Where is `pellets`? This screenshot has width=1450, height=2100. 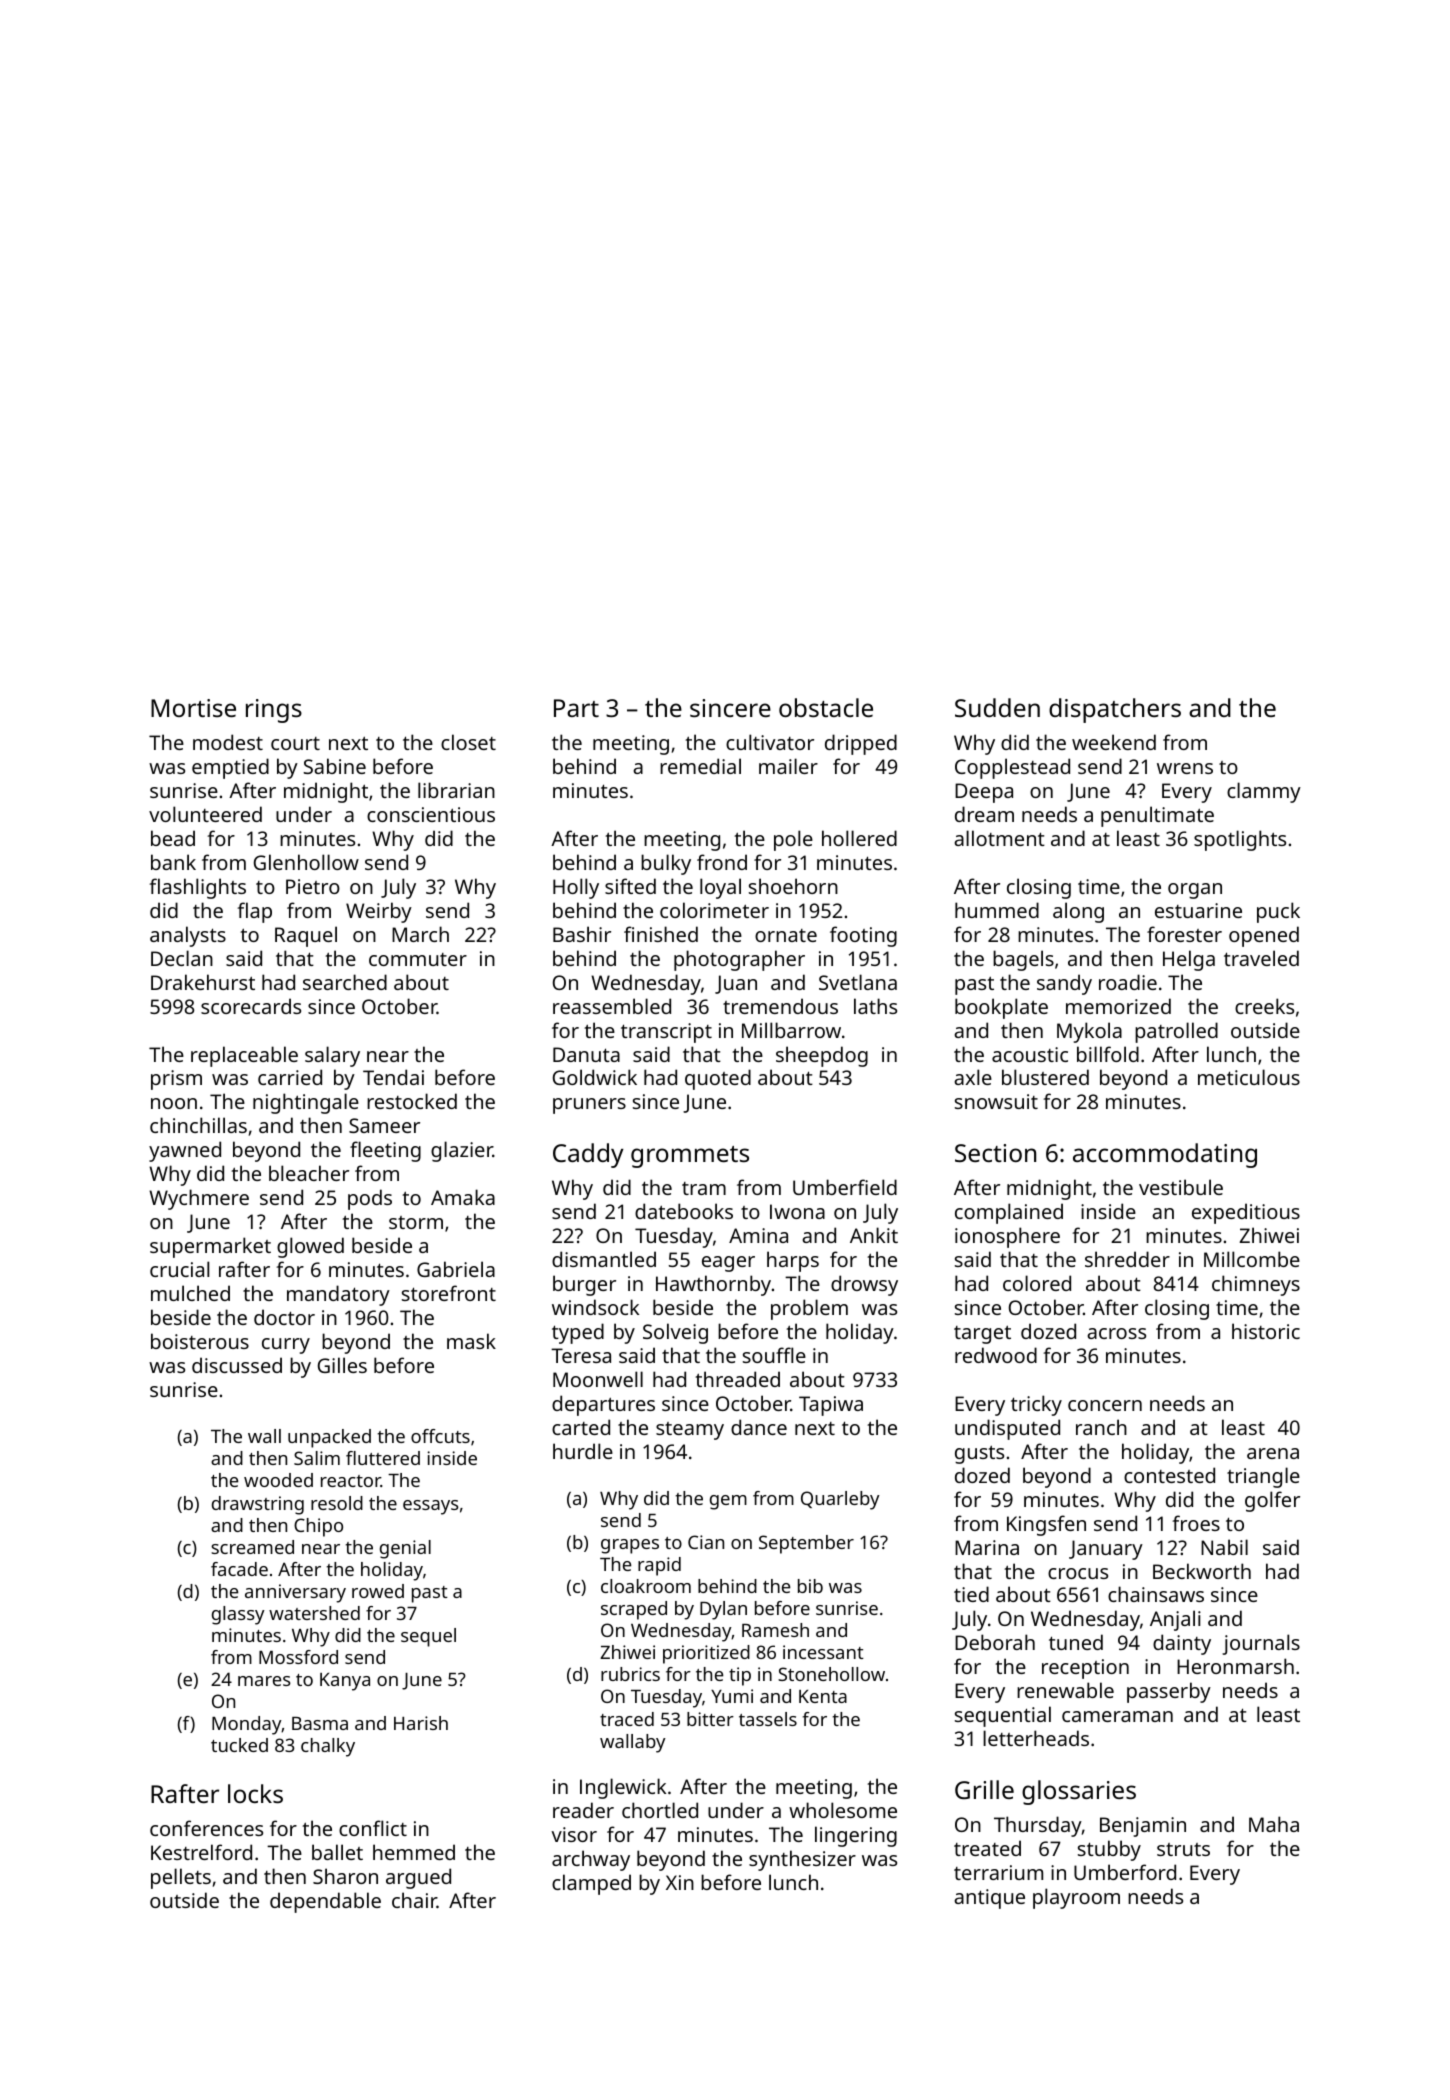 pellets is located at coordinates (181, 1878).
